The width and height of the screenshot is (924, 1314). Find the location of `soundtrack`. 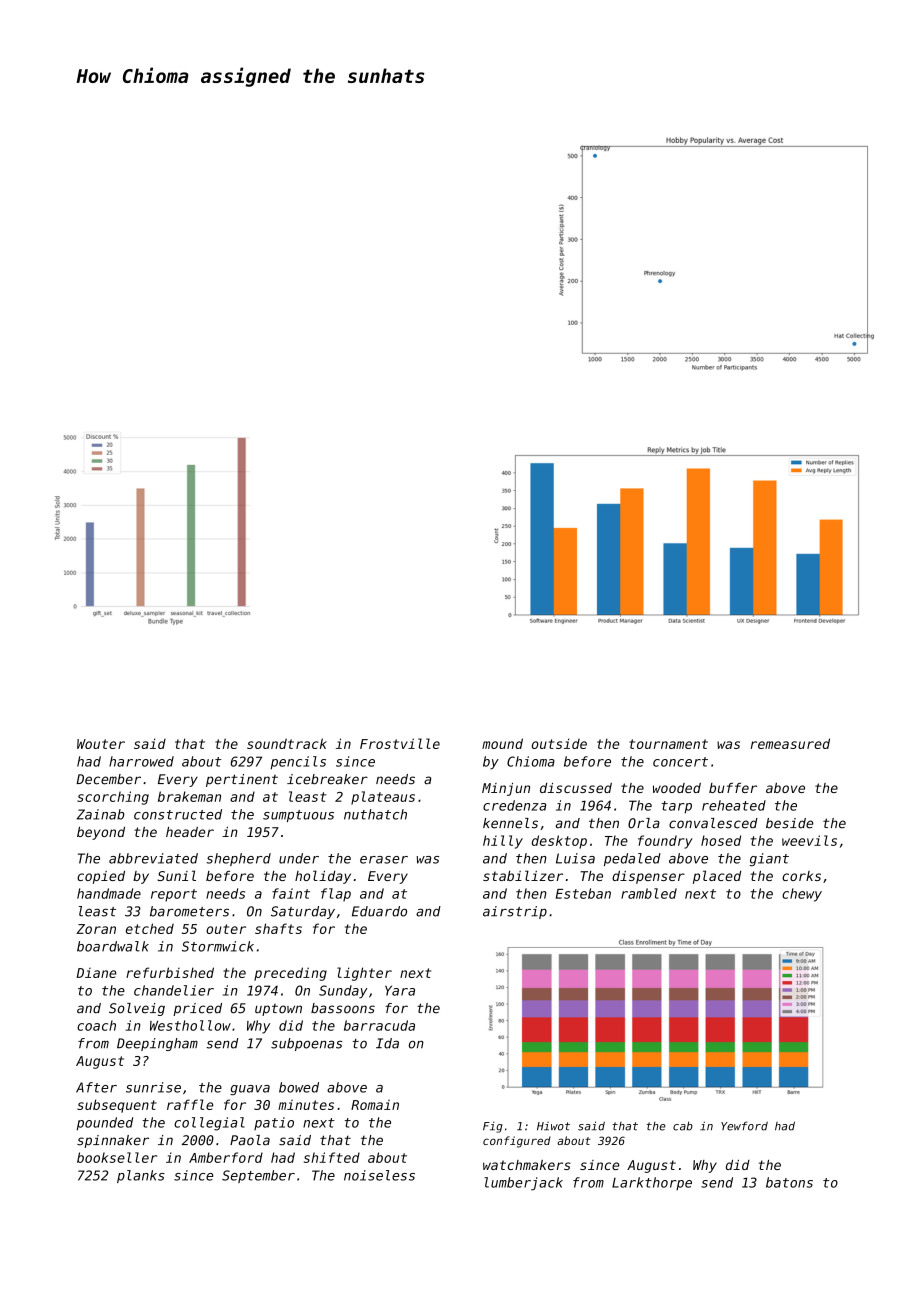

soundtrack is located at coordinates (287, 743).
